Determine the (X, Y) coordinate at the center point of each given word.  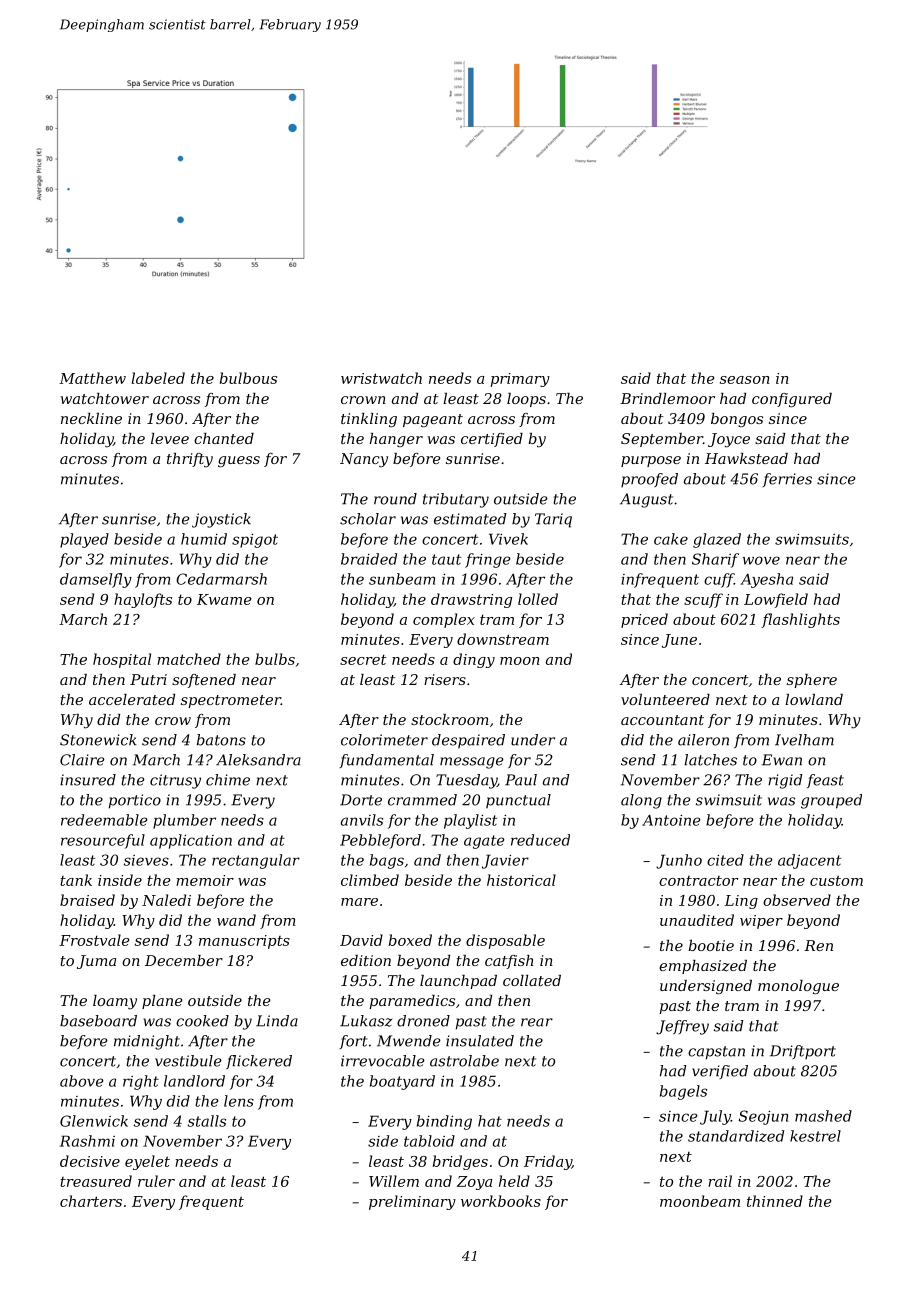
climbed (370, 880)
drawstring (471, 600)
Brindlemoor (667, 398)
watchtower (105, 398)
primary (520, 380)
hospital (122, 660)
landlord (194, 1081)
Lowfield (776, 600)
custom (836, 880)
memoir (205, 880)
